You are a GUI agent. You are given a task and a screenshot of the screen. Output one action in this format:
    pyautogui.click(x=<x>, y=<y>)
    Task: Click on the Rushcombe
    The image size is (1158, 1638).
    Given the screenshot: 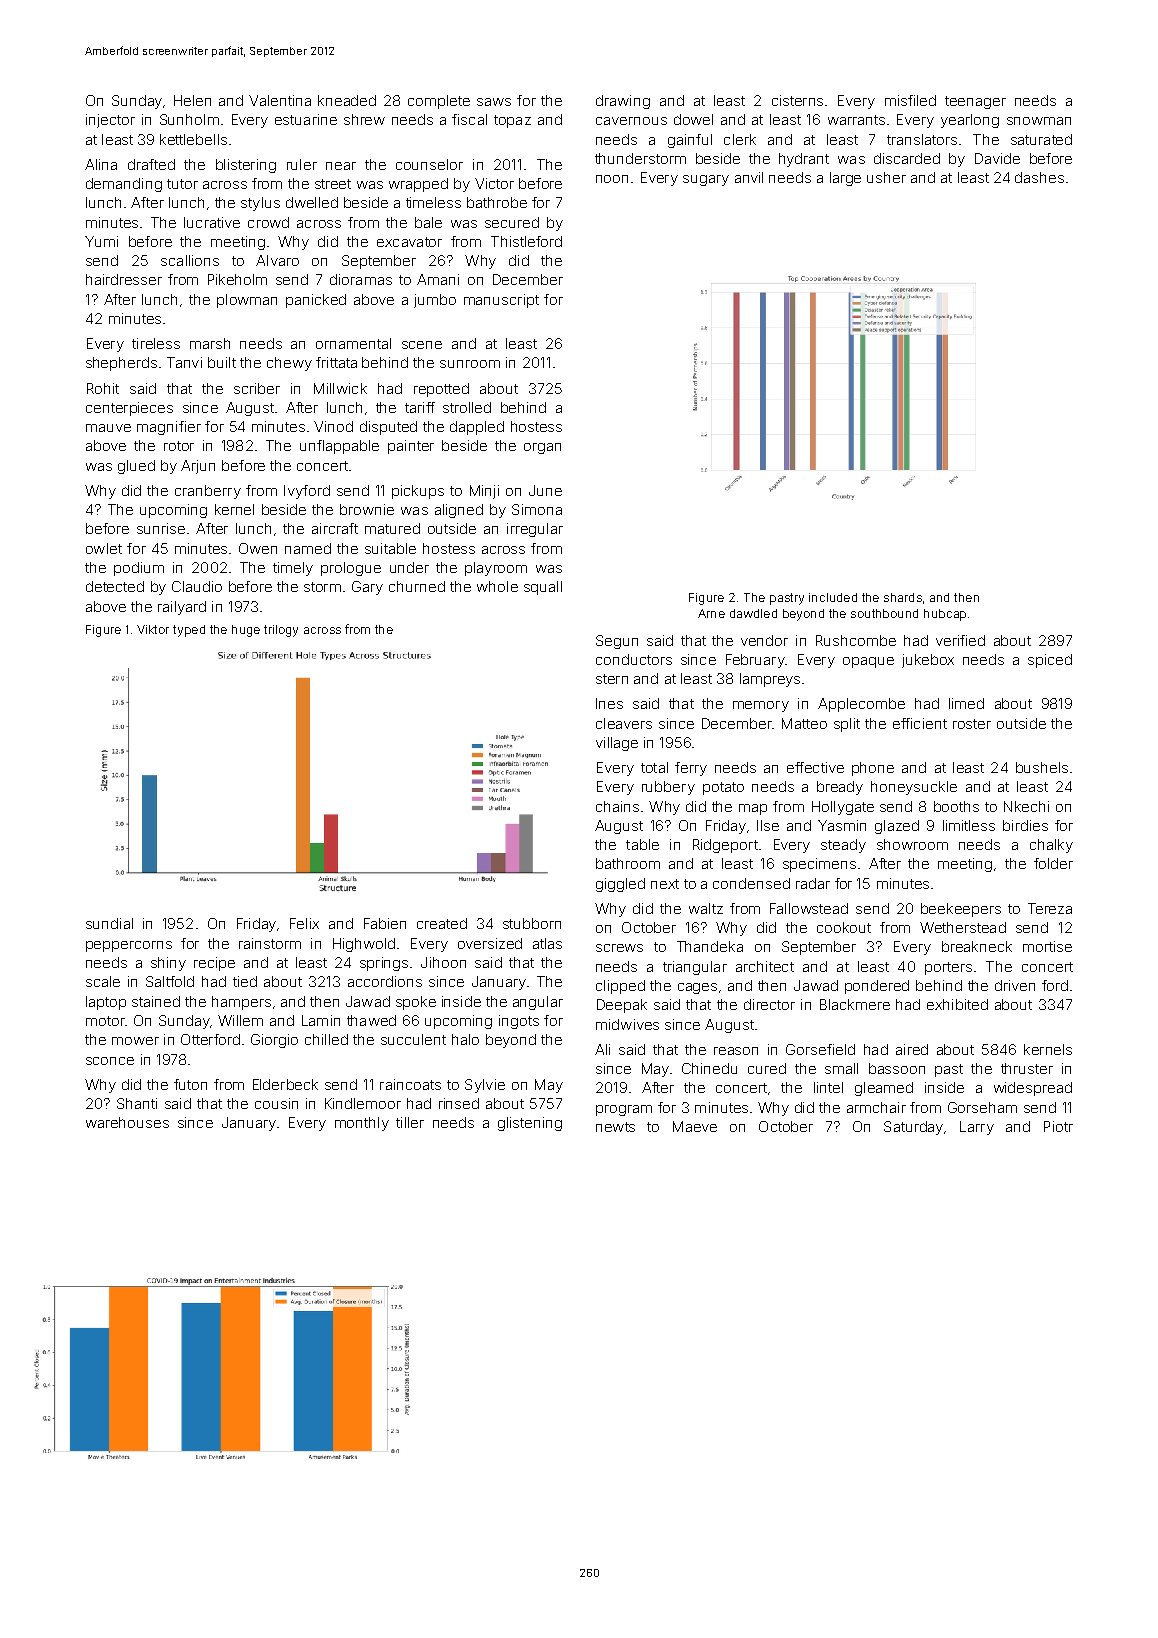 What is the action you would take?
    pyautogui.click(x=856, y=640)
